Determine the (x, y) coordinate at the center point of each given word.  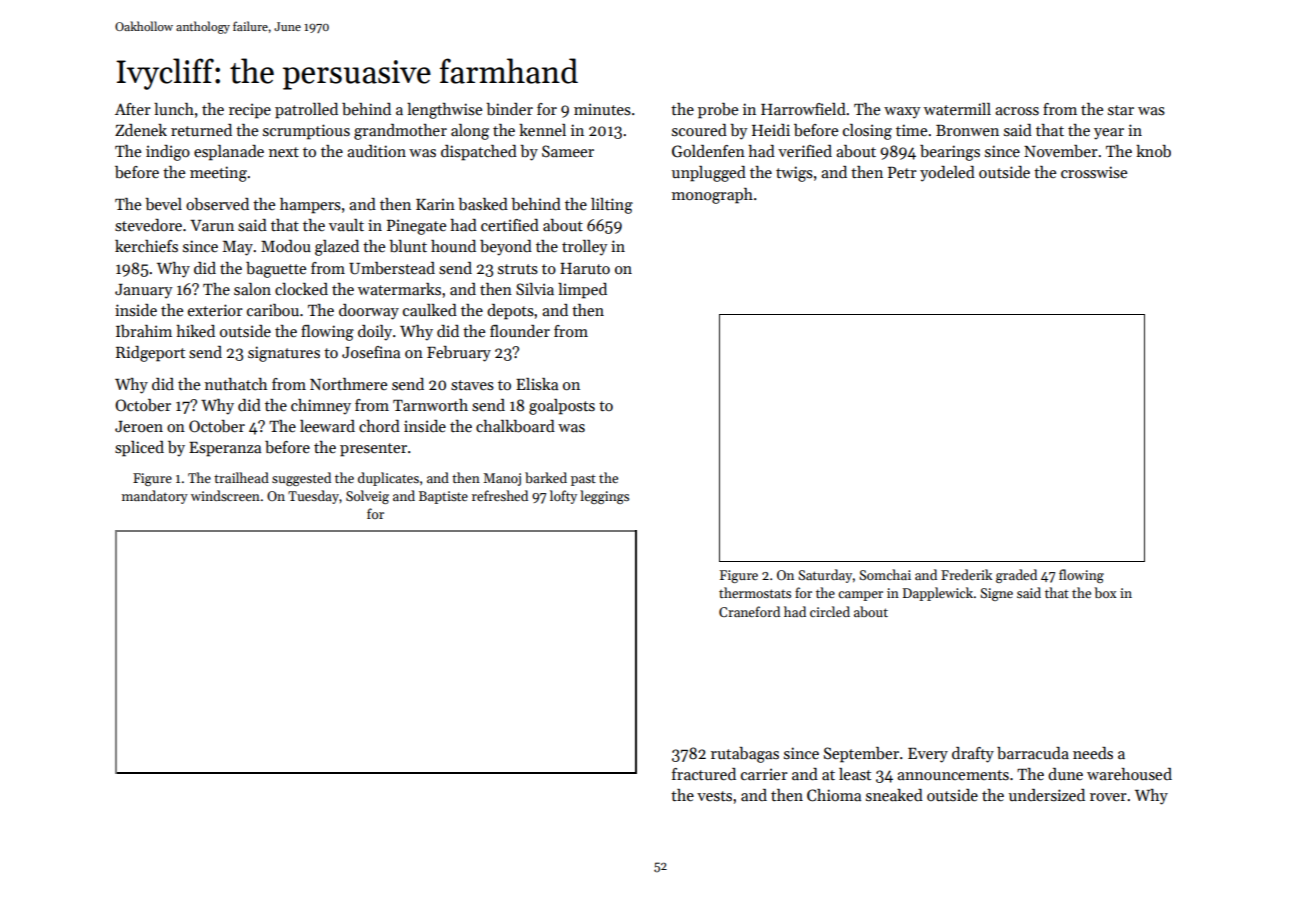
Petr (902, 172)
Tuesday (313, 497)
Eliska (537, 384)
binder (509, 109)
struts (518, 269)
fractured (704, 774)
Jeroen (139, 426)
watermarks (399, 289)
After (133, 109)
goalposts (562, 407)
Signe (996, 594)
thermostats (755, 592)
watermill (957, 109)
